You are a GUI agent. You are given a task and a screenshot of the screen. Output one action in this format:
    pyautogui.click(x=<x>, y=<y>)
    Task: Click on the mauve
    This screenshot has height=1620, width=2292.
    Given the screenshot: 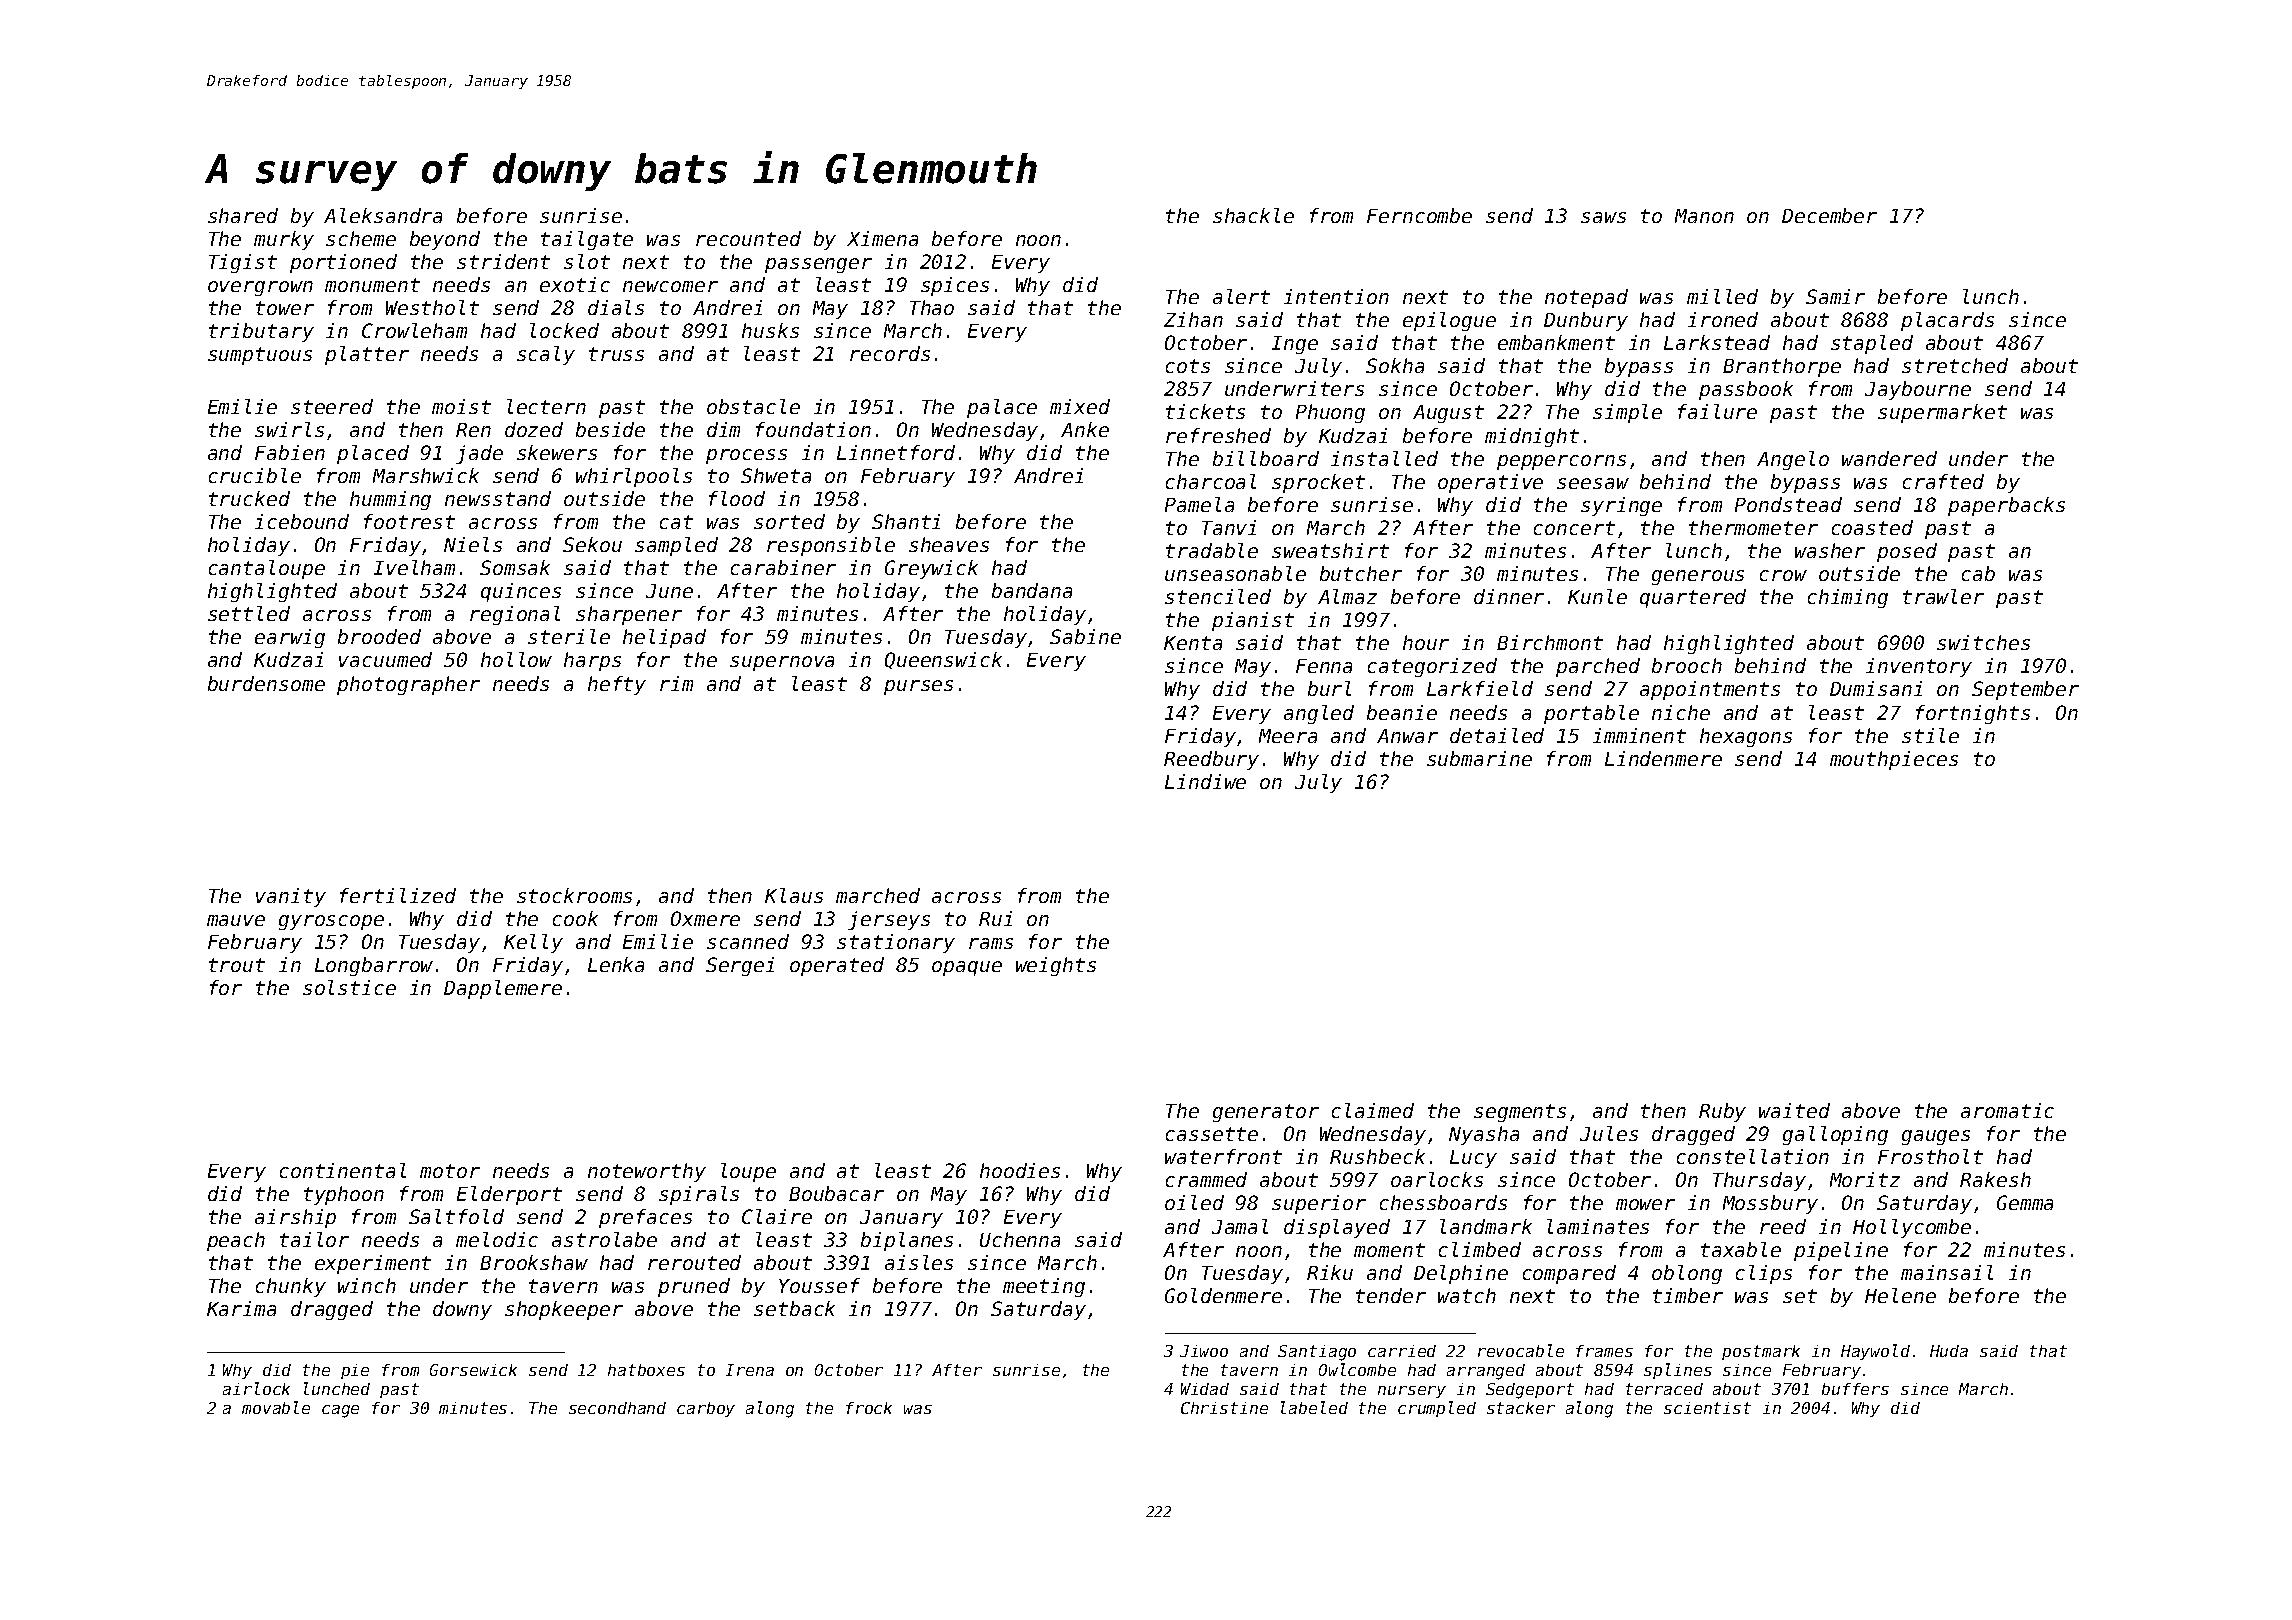 What is the action you would take?
    pyautogui.click(x=236, y=920)
